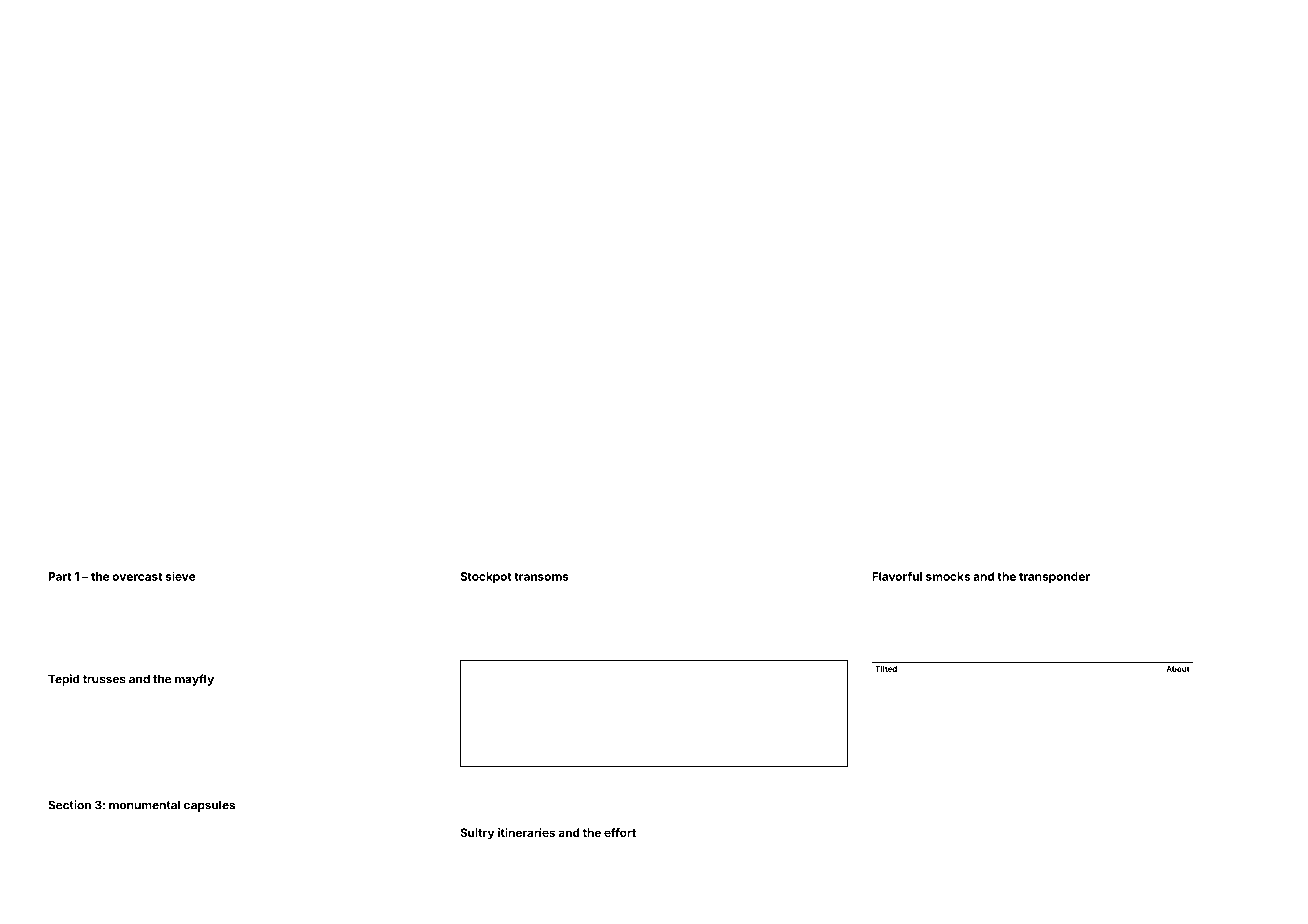 This screenshot has height=924, width=1308. I want to click on Part, so click(60, 576).
